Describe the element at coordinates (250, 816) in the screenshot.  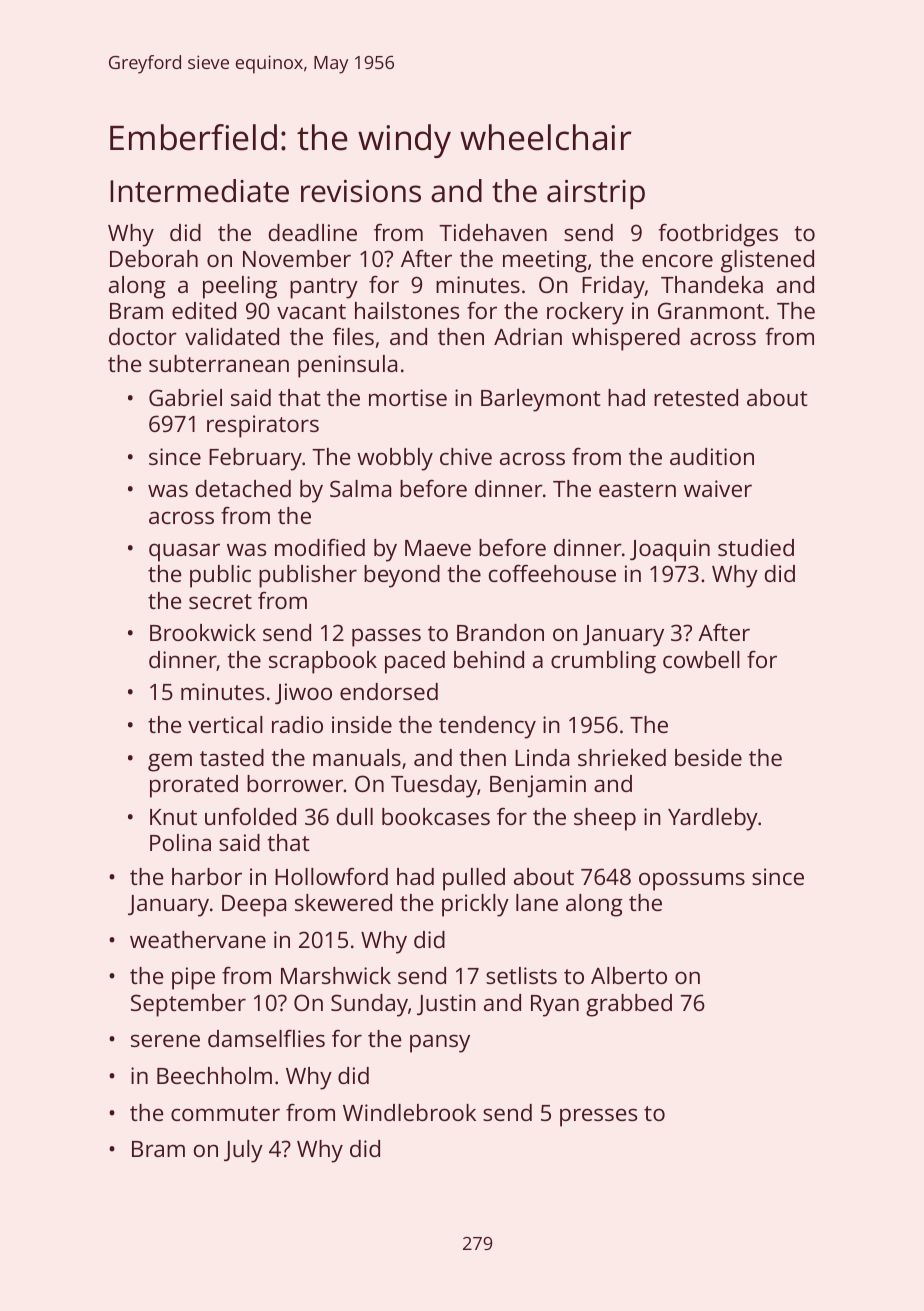
I see `unfolded` at that location.
